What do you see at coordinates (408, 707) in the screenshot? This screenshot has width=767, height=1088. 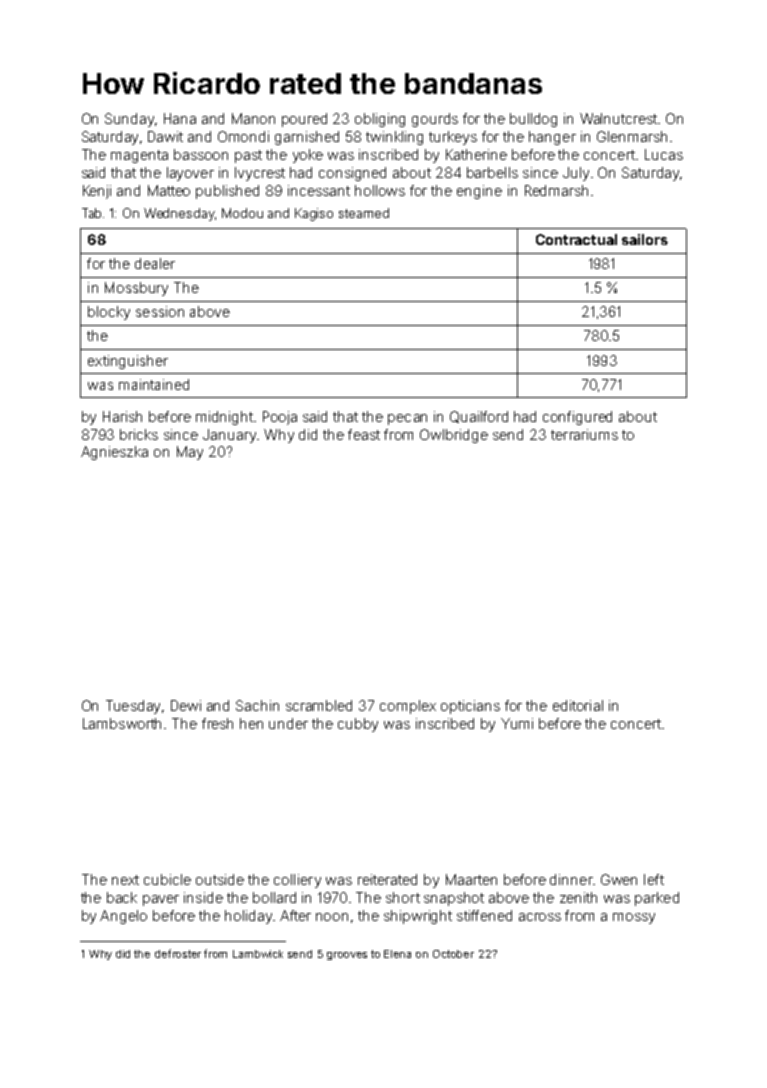 I see `complex` at bounding box center [408, 707].
